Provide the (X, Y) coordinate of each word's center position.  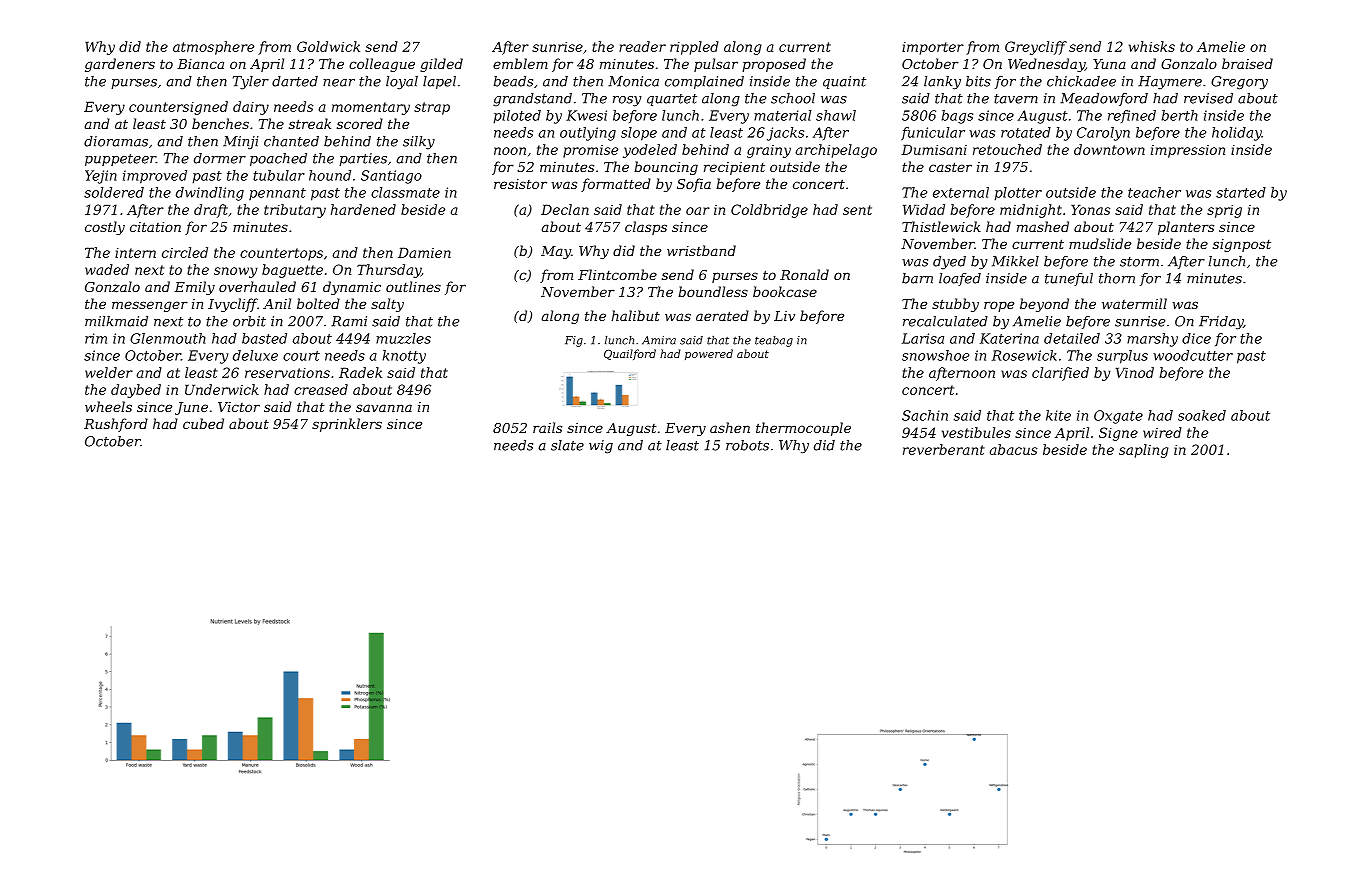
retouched (1007, 149)
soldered (114, 192)
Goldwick (328, 46)
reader (642, 46)
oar (698, 211)
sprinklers (347, 425)
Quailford (630, 354)
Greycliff (1036, 48)
